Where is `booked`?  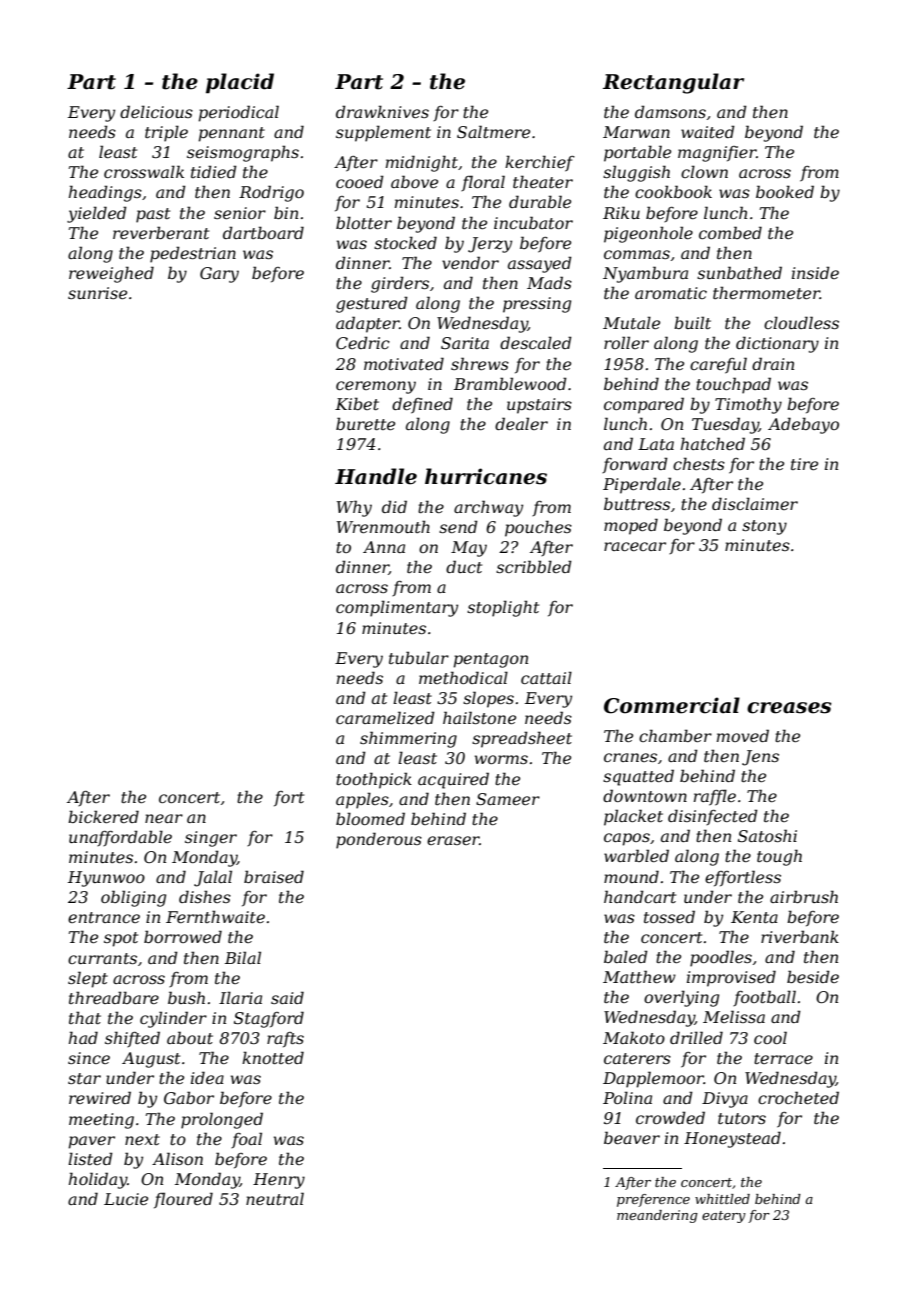 booked is located at coordinates (785, 191).
